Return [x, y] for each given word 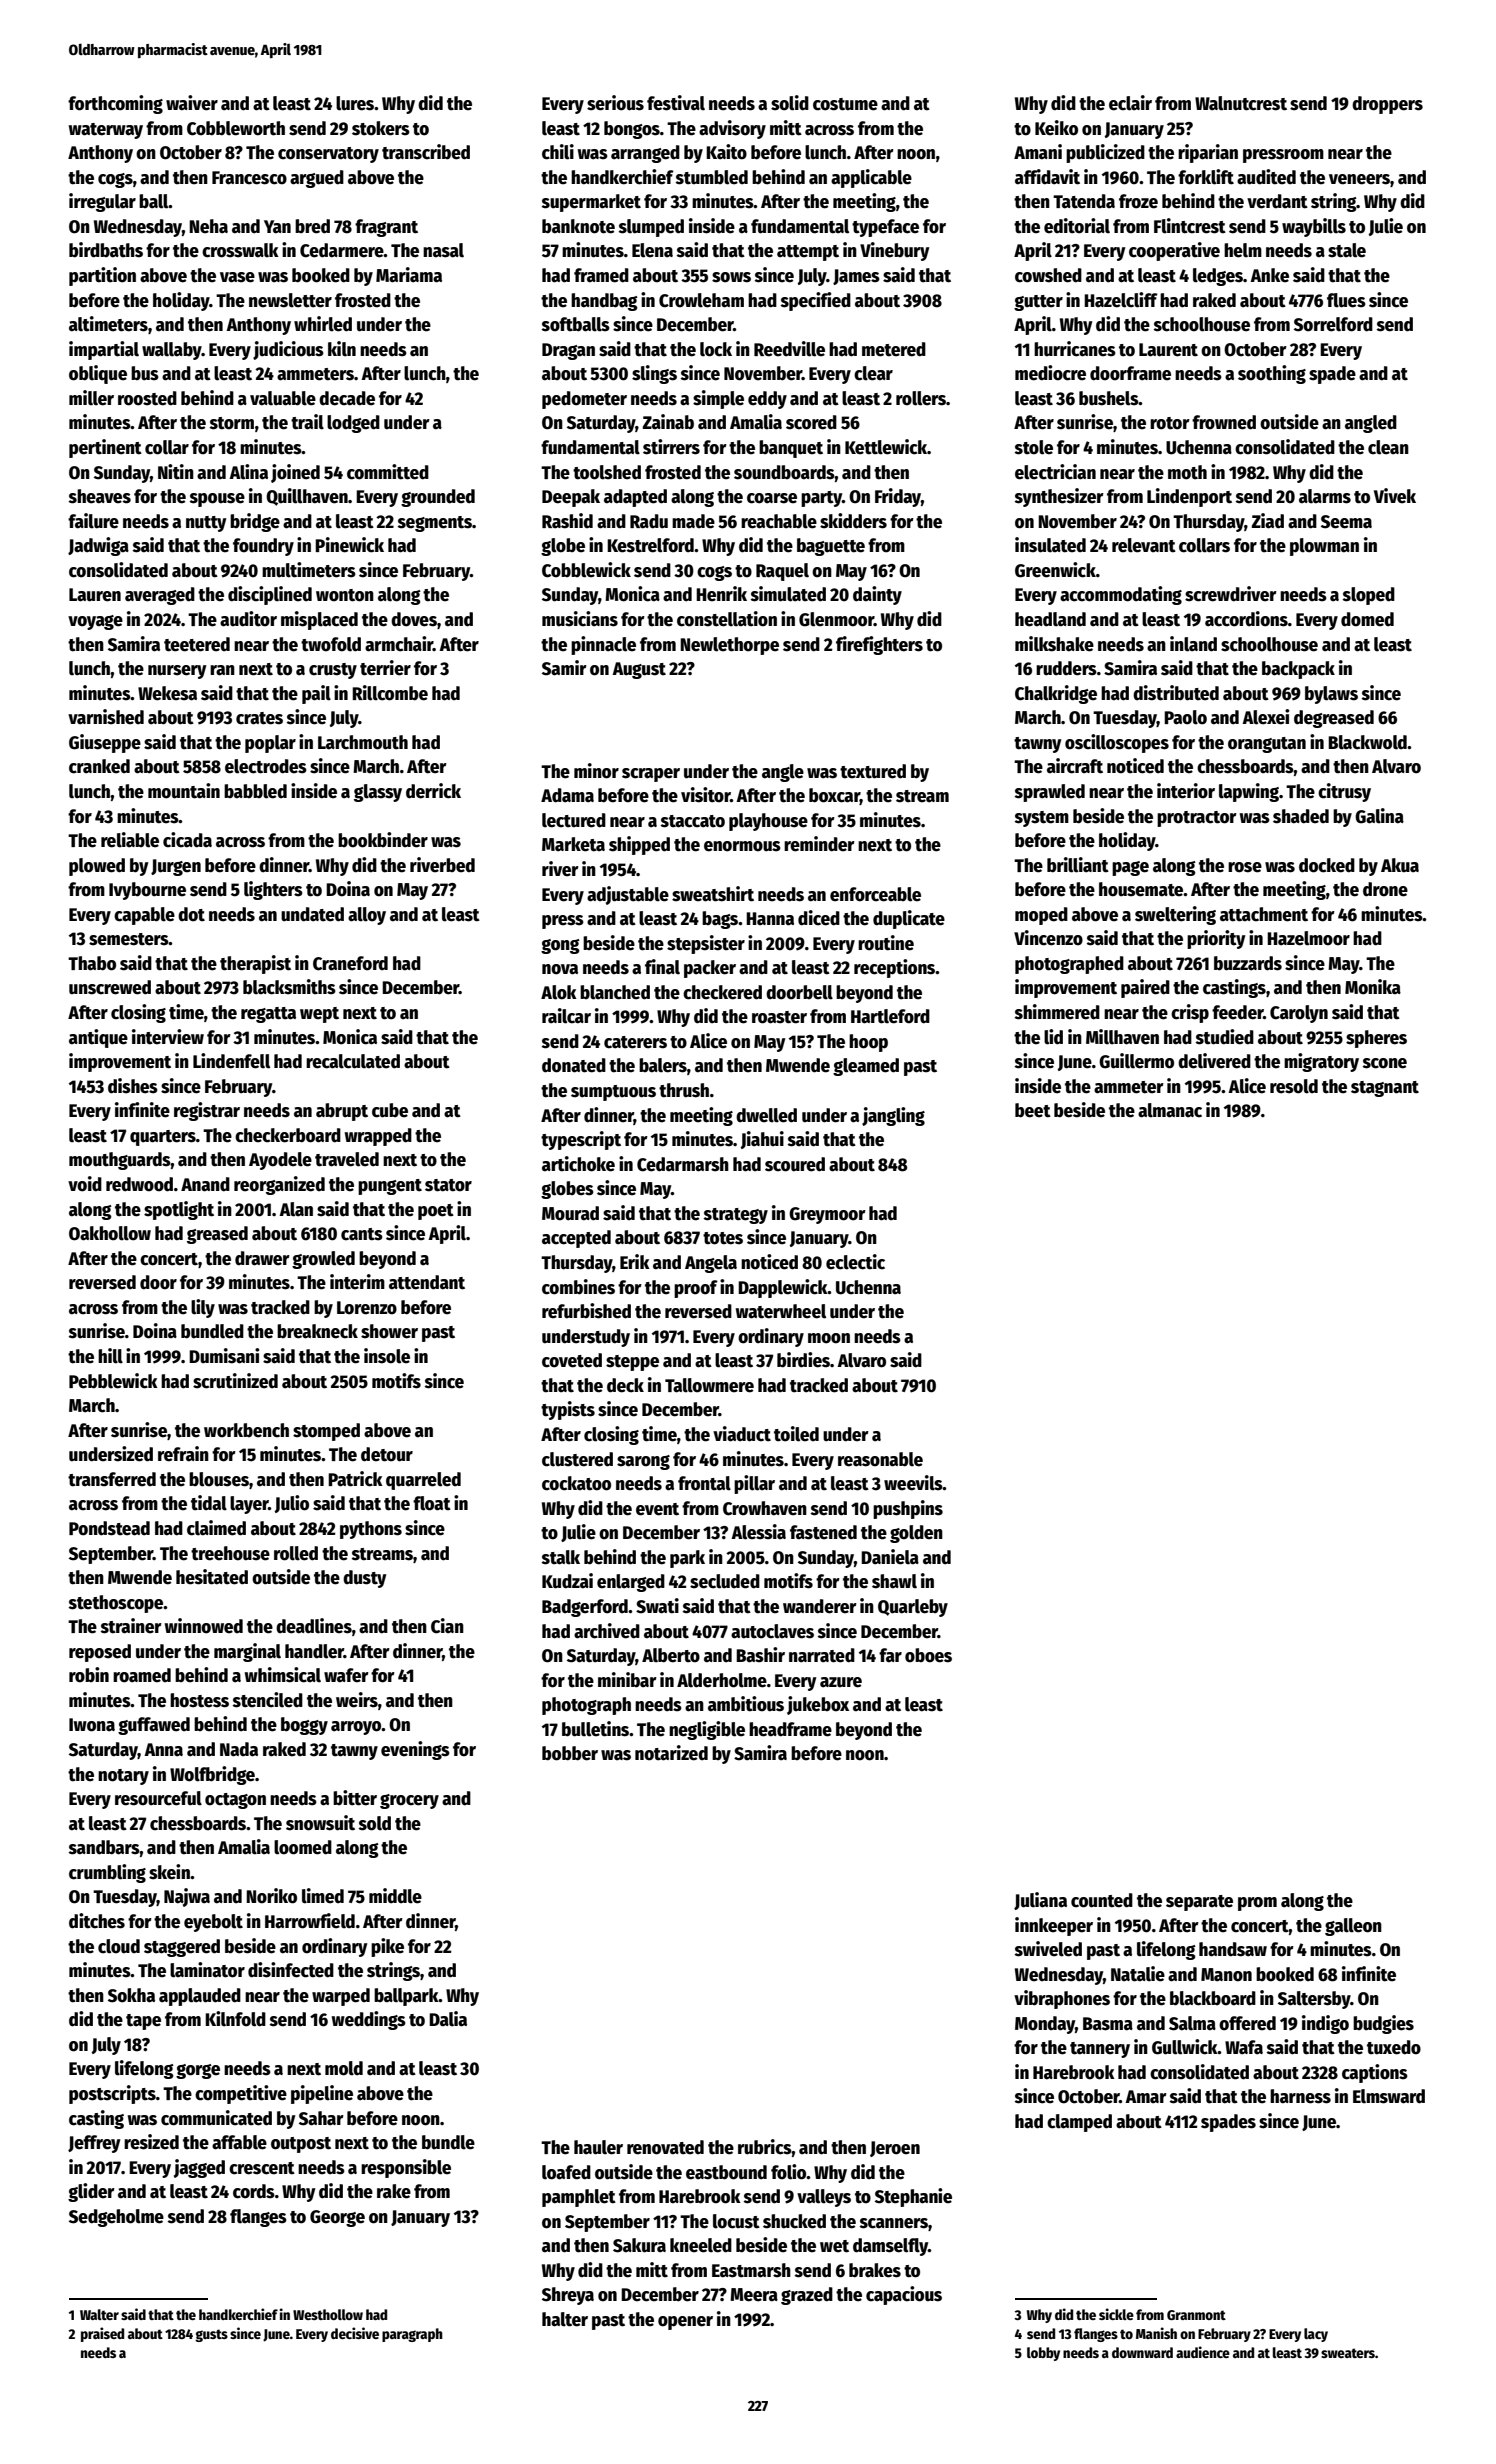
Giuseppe [105, 743]
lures [355, 103]
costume [845, 104]
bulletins [595, 1729]
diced [819, 918]
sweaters [1348, 2353]
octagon [235, 1801]
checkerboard [288, 1135]
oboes [928, 1655]
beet [1033, 1110]
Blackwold [1367, 742]
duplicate [909, 919]
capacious [904, 2295]
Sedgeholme [116, 2218]
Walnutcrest [1241, 103]
